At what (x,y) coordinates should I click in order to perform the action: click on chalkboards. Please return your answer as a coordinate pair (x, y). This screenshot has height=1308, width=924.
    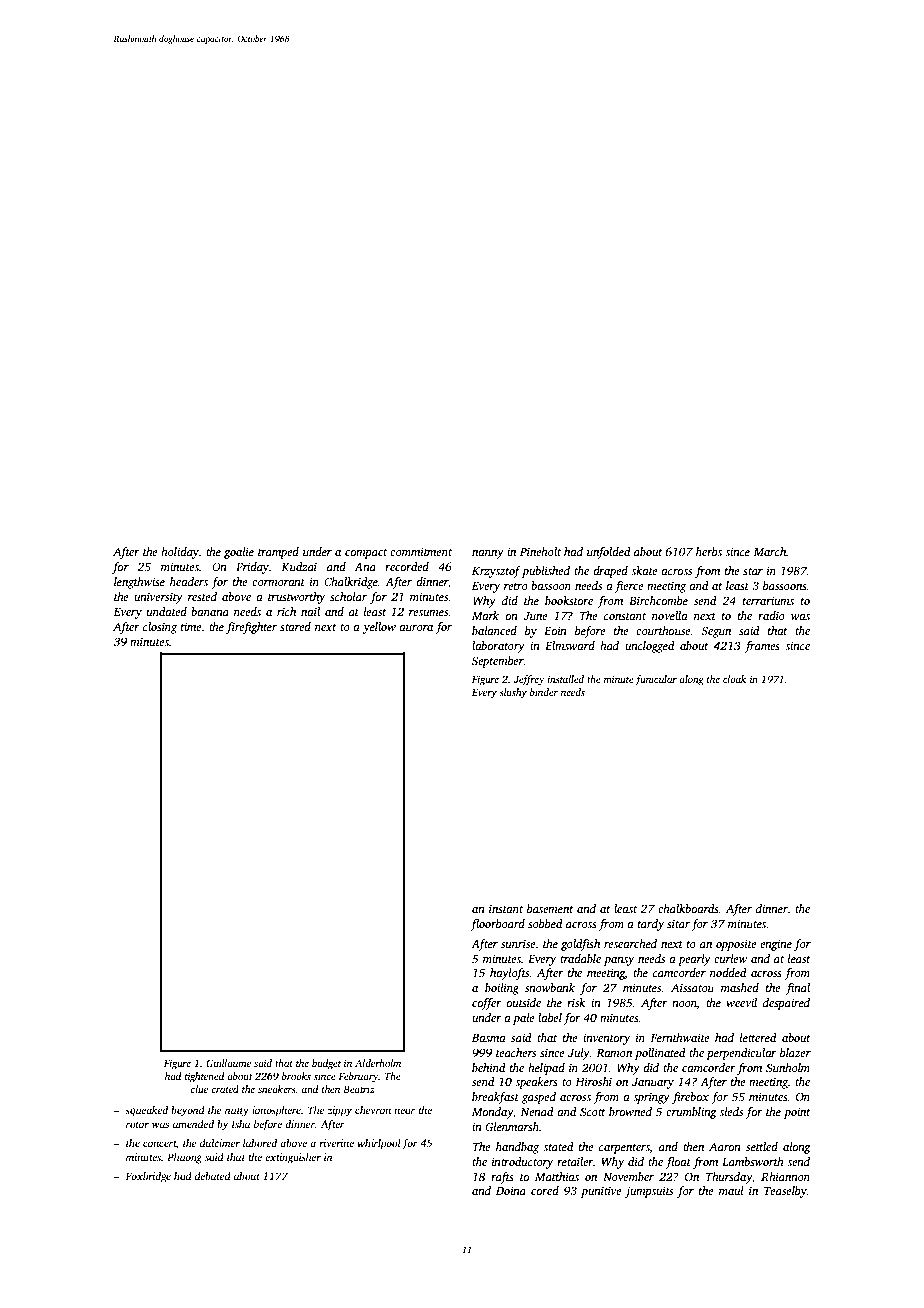
    Looking at the image, I should click on (688, 908).
